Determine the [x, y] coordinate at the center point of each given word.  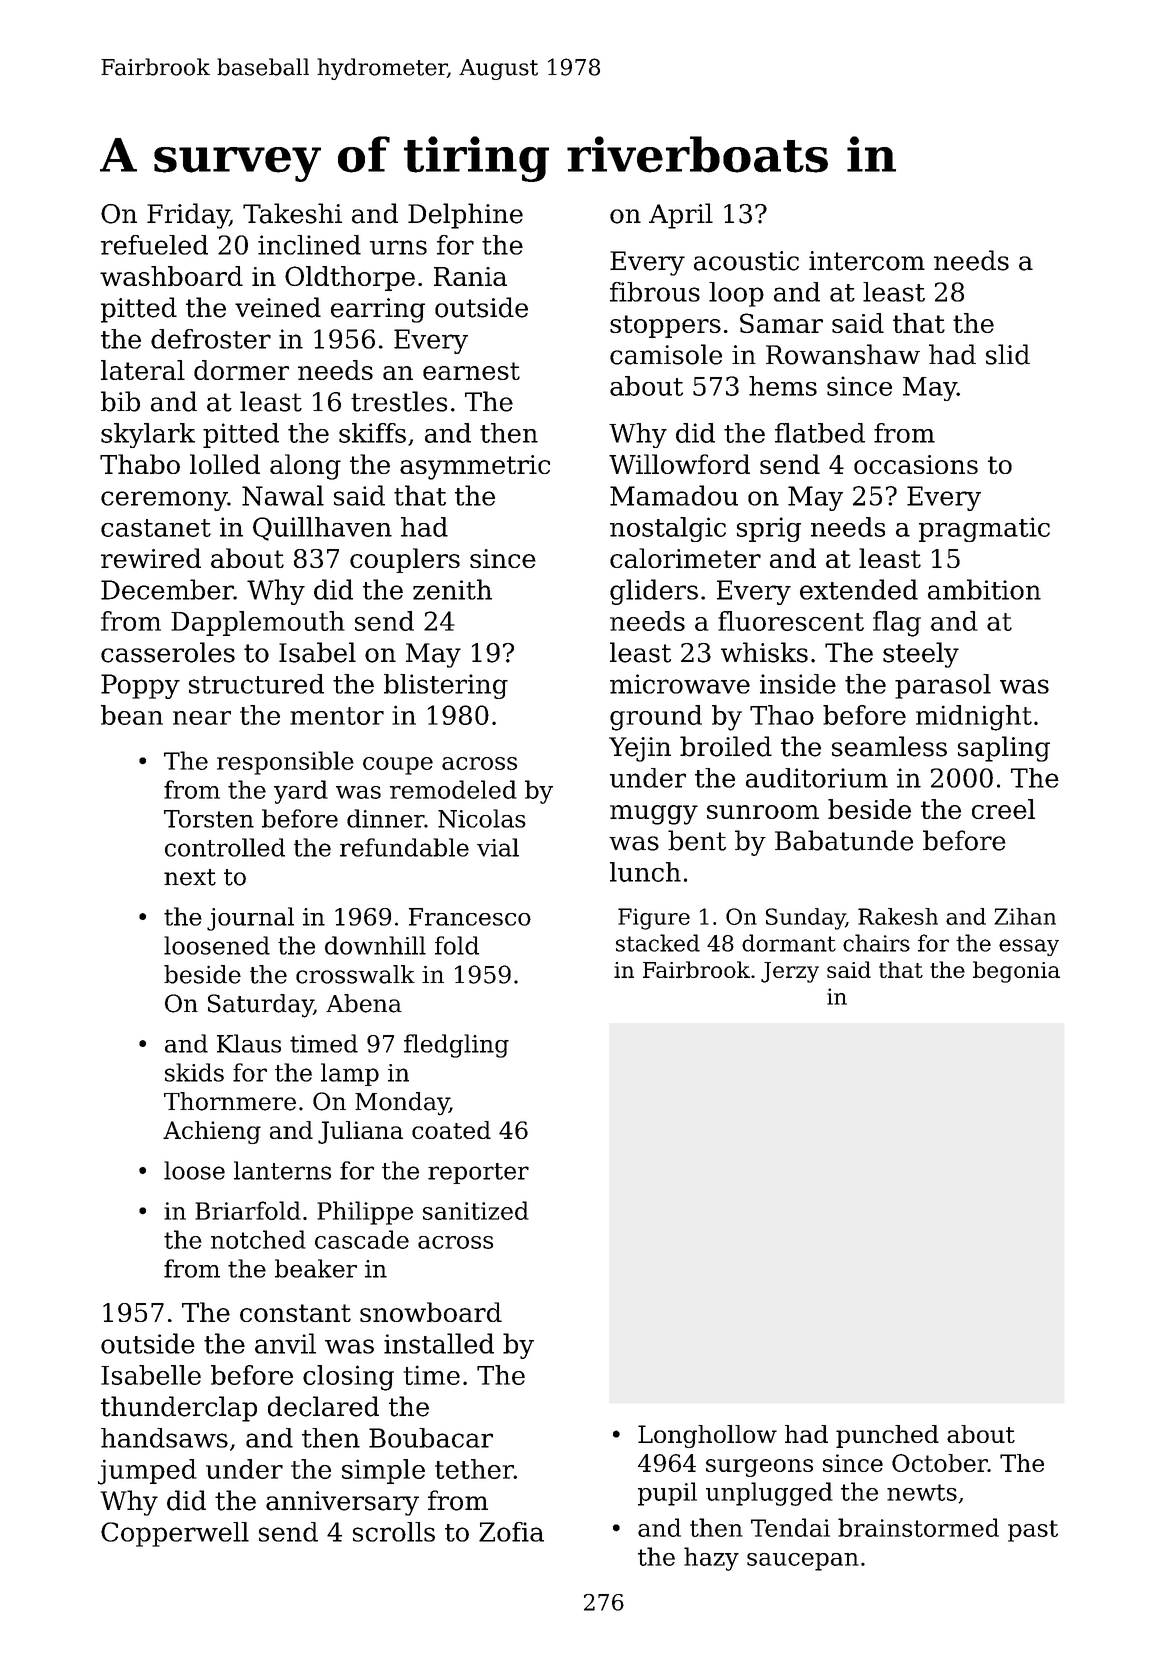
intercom [867, 261]
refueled [154, 245]
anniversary [342, 1503]
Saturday [261, 1006]
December [167, 589]
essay [1029, 947]
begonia [1016, 972]
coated [451, 1130]
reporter [478, 1173]
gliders [654, 592]
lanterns [282, 1170]
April [681, 216]
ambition [984, 589]
